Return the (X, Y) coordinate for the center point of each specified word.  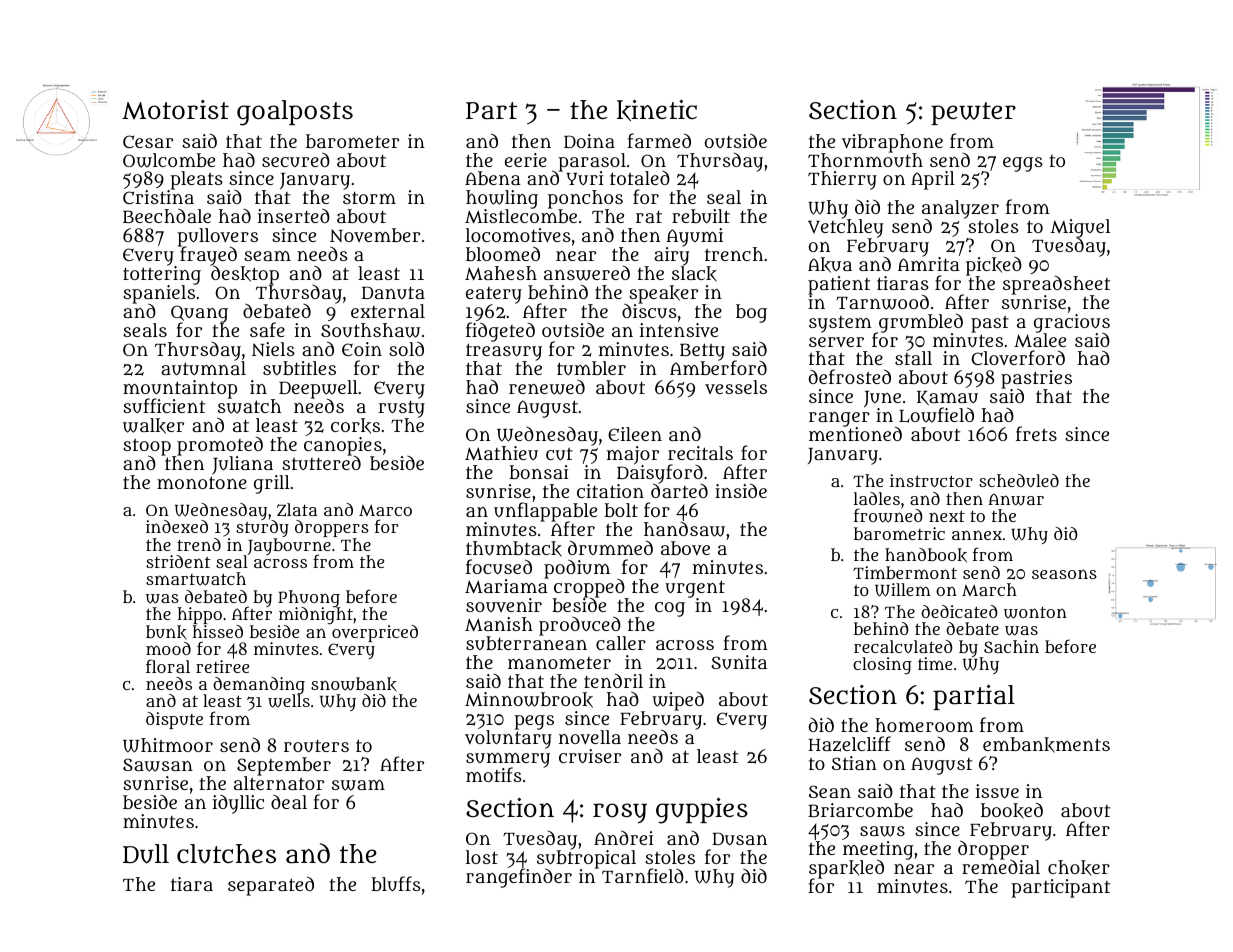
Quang (199, 314)
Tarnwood (882, 302)
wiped (678, 701)
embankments (1046, 745)
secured (296, 159)
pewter (973, 113)
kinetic (657, 110)
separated (271, 886)
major (633, 455)
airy (671, 257)
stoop (147, 447)
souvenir (504, 605)
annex (977, 535)
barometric (899, 533)
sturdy (262, 528)
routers (316, 746)
